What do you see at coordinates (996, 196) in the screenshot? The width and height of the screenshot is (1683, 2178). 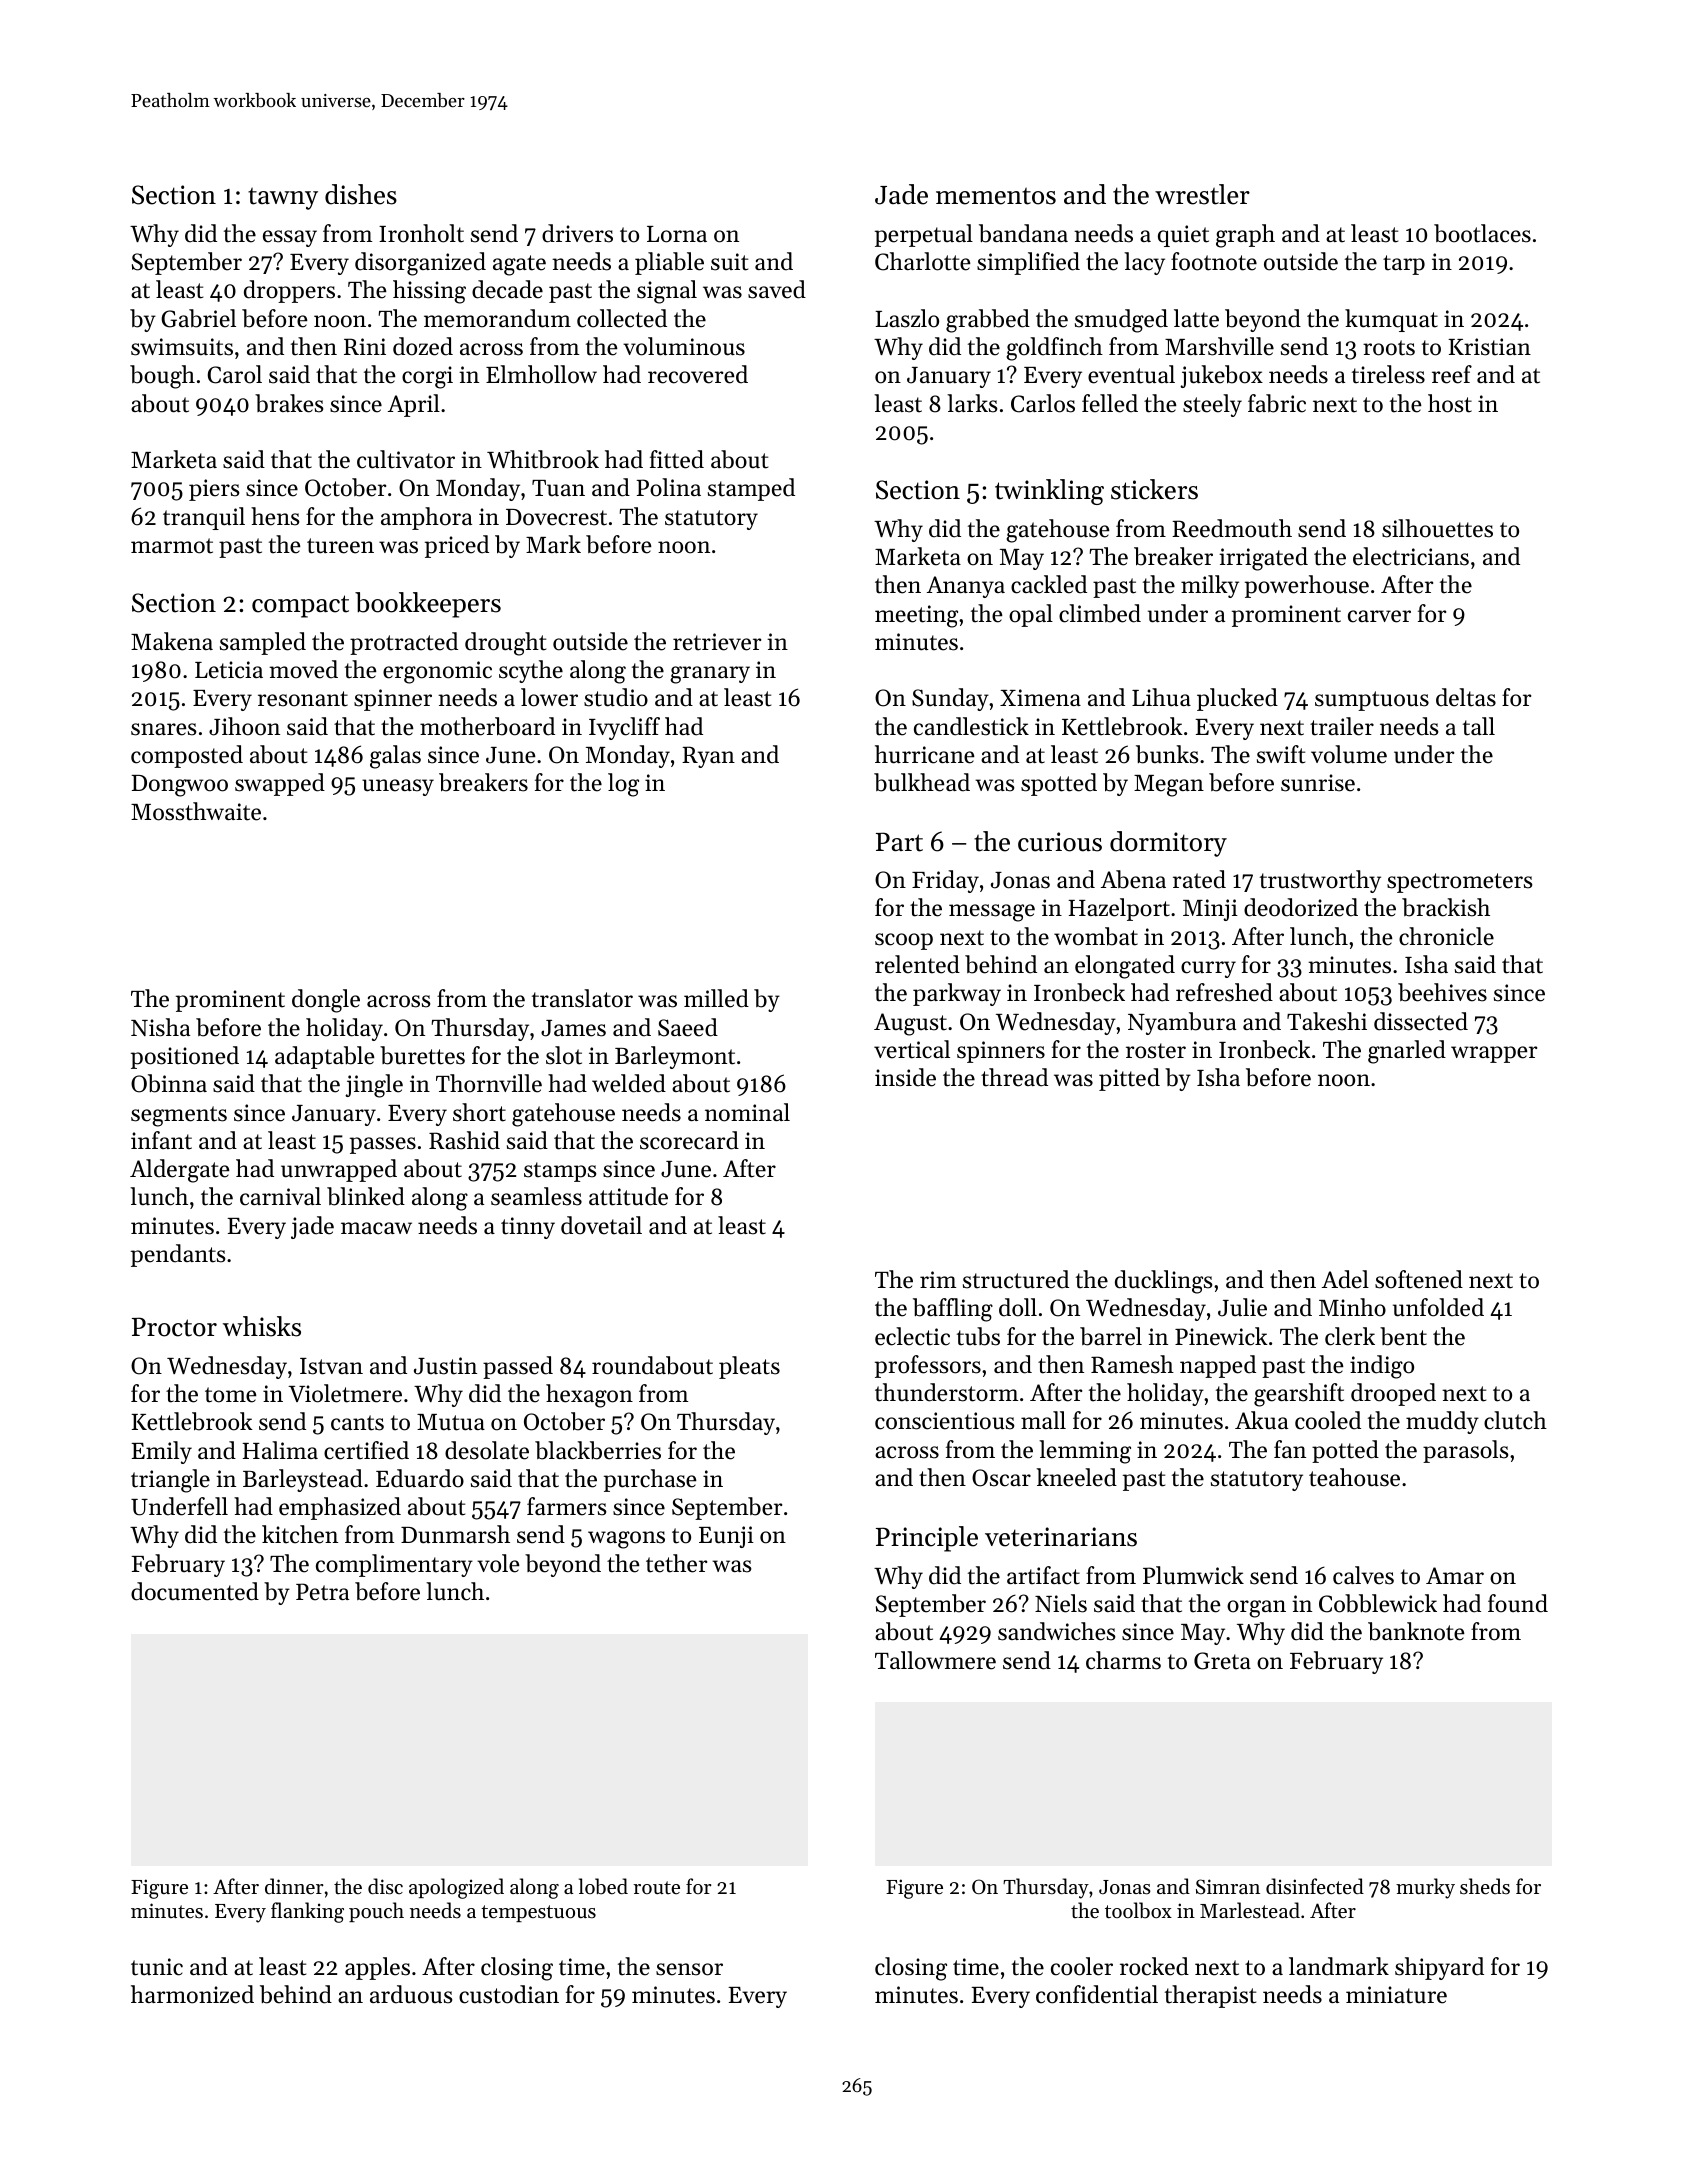 I see `mementos` at bounding box center [996, 196].
